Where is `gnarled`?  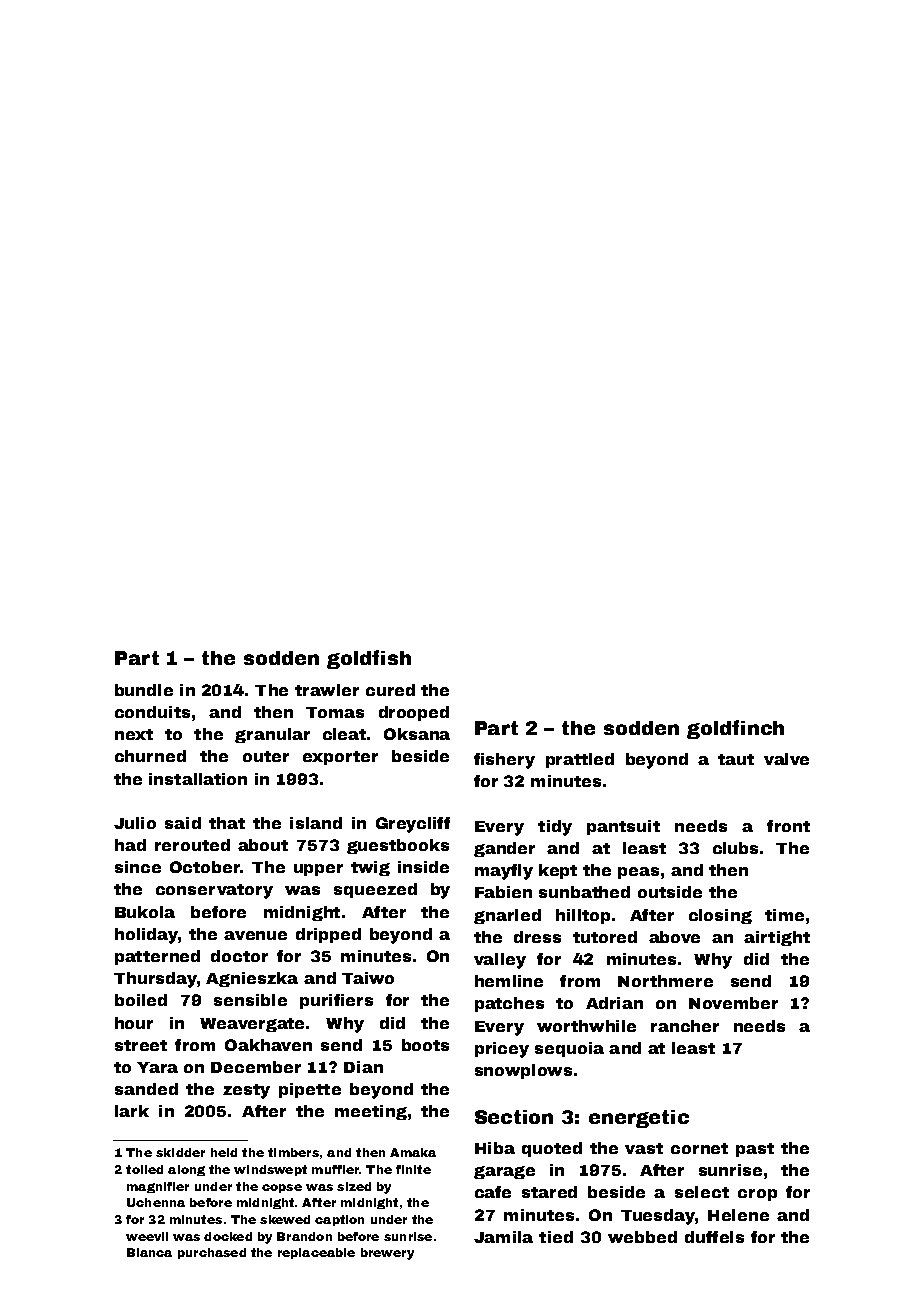 gnarled is located at coordinates (507, 916).
